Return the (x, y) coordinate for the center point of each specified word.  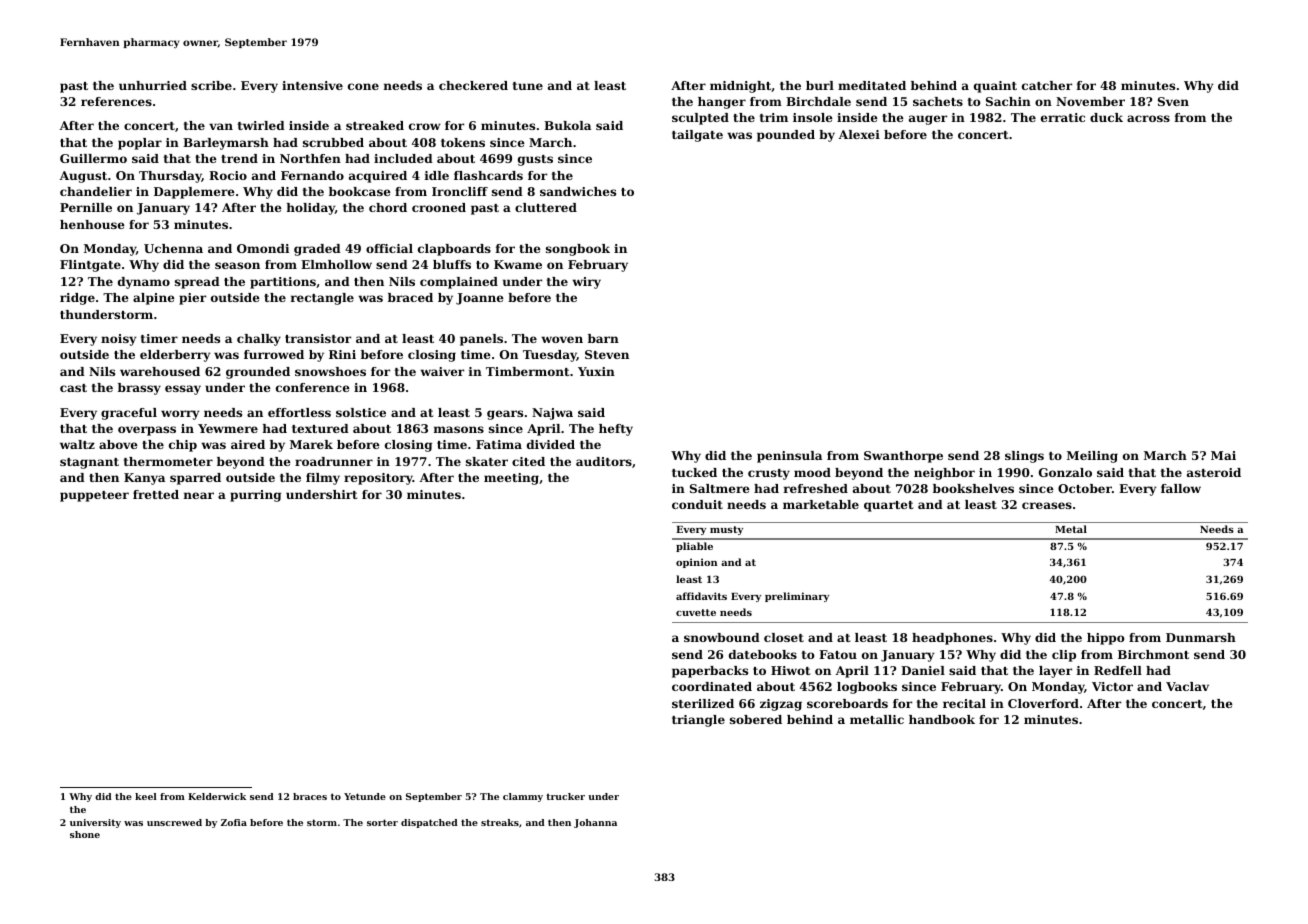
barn (603, 338)
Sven (1173, 101)
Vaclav (1187, 686)
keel (146, 796)
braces (310, 796)
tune (528, 86)
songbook (578, 250)
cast (73, 388)
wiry (586, 283)
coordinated (712, 686)
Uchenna (173, 248)
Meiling (1092, 457)
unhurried (153, 85)
